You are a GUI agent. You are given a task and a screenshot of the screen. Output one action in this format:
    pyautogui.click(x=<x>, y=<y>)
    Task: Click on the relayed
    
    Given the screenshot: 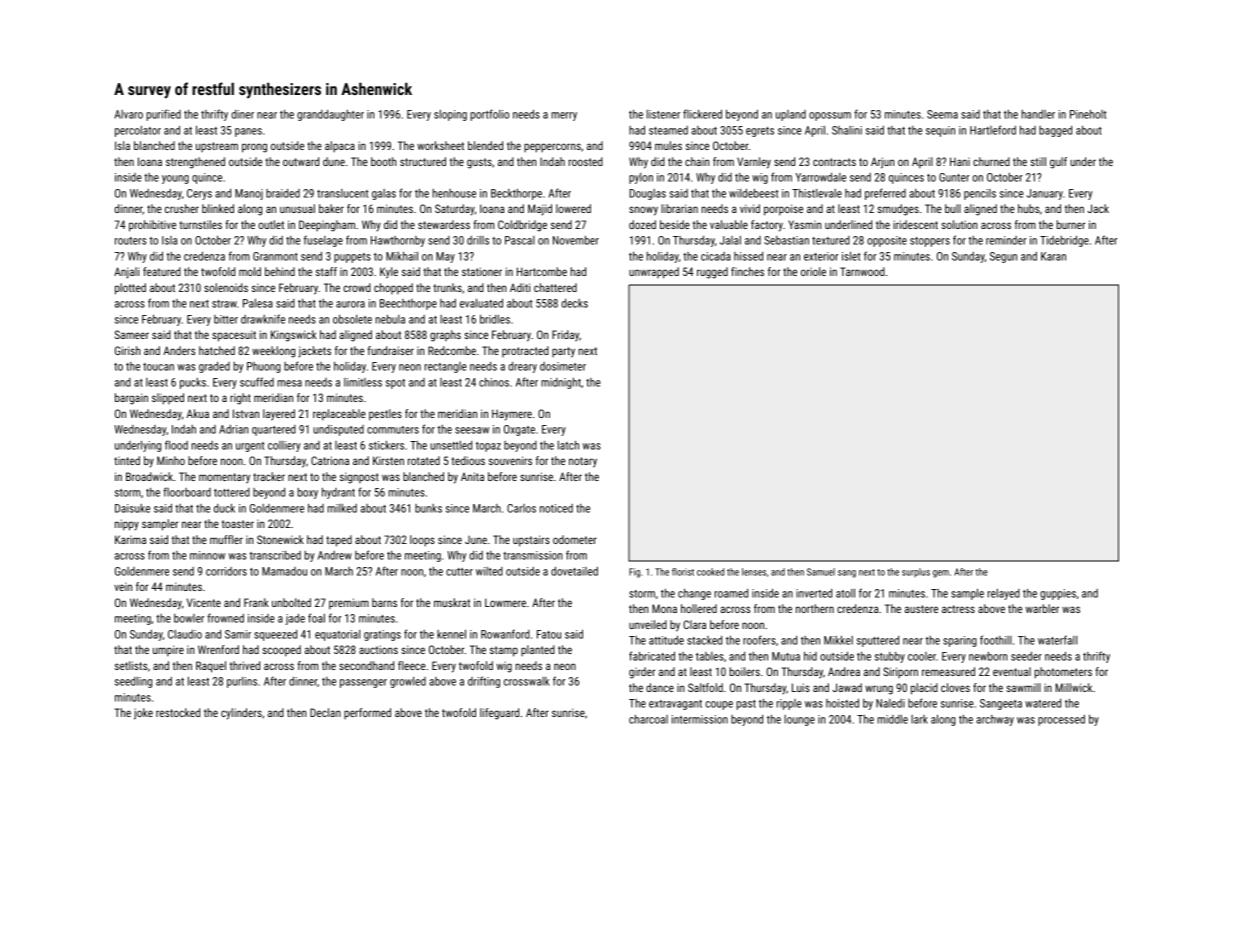 What is the action you would take?
    pyautogui.click(x=1003, y=594)
